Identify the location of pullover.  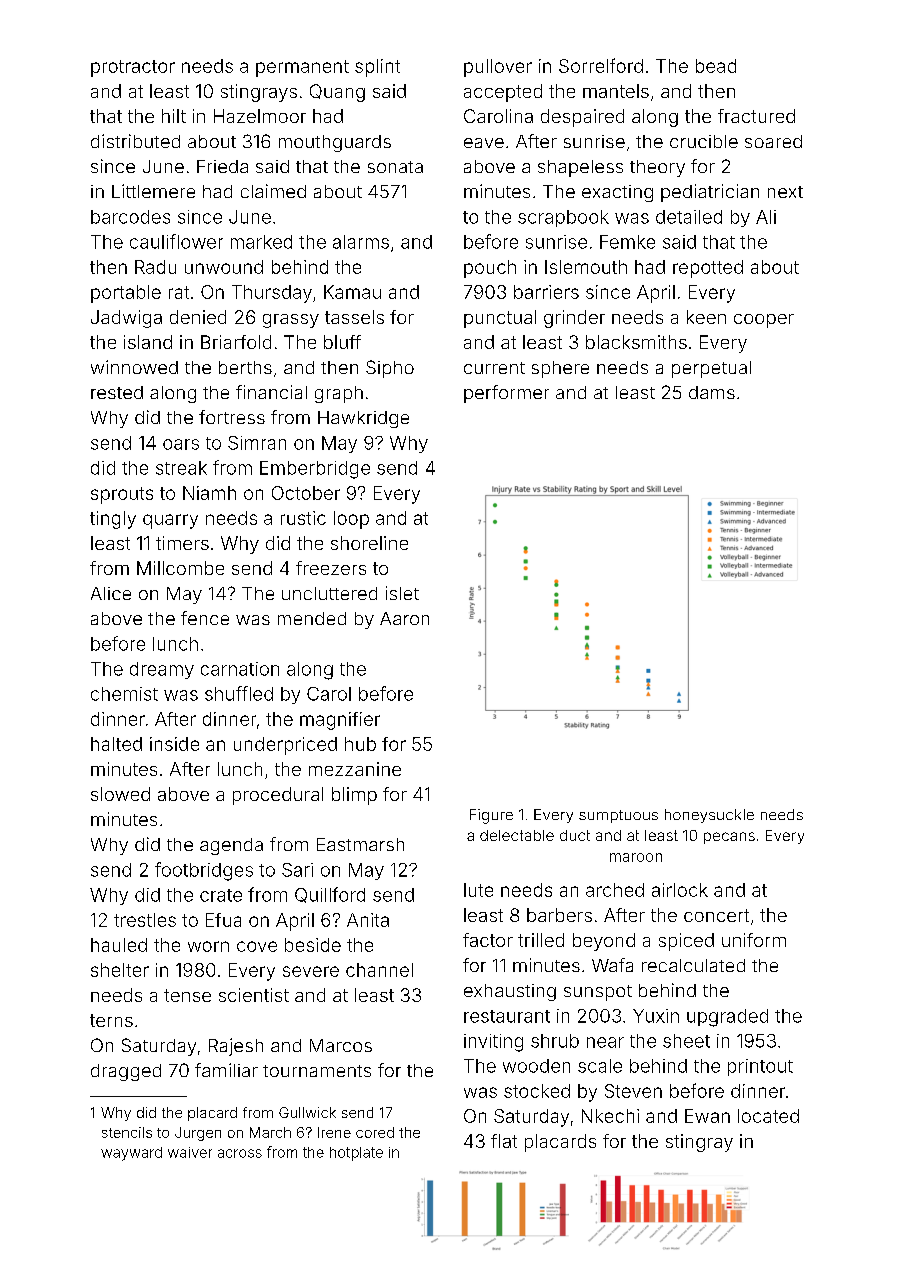
(498, 68).
